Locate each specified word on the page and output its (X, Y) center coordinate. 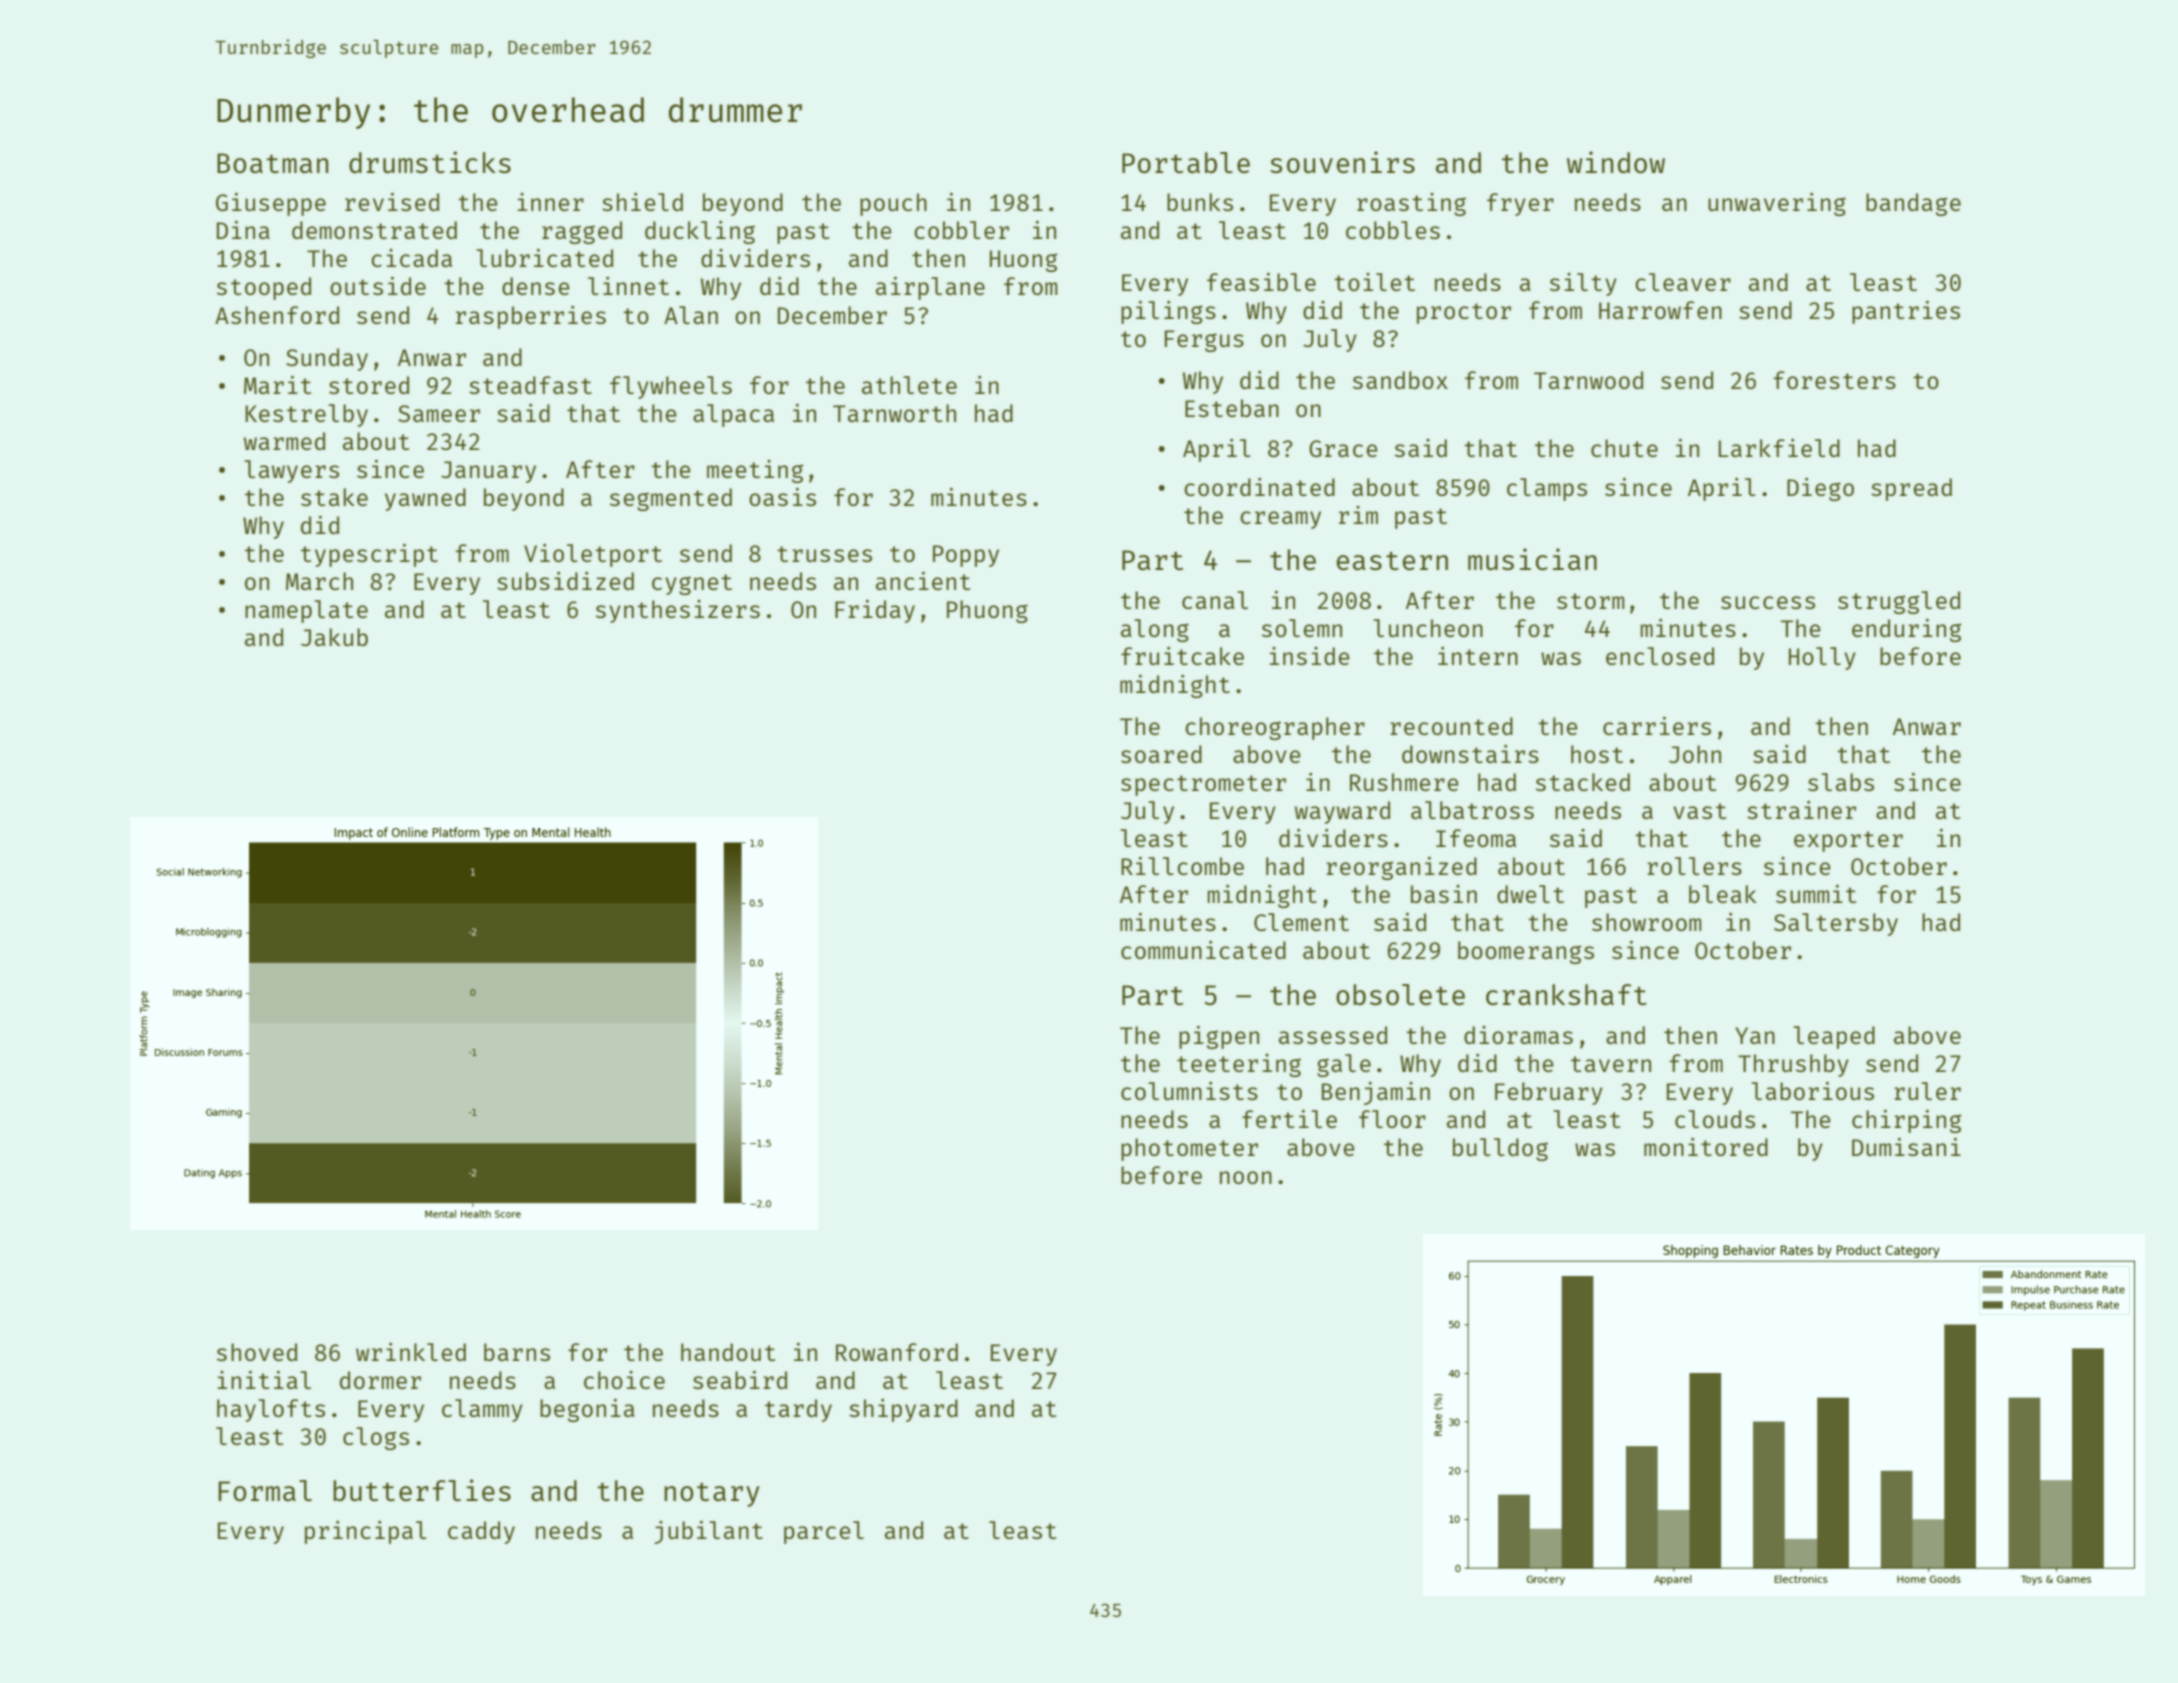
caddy (481, 1532)
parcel (824, 1532)
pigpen (1219, 1037)
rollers (1694, 866)
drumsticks (430, 162)
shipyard (903, 1410)
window (1616, 162)
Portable (1186, 162)
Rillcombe (1182, 866)
